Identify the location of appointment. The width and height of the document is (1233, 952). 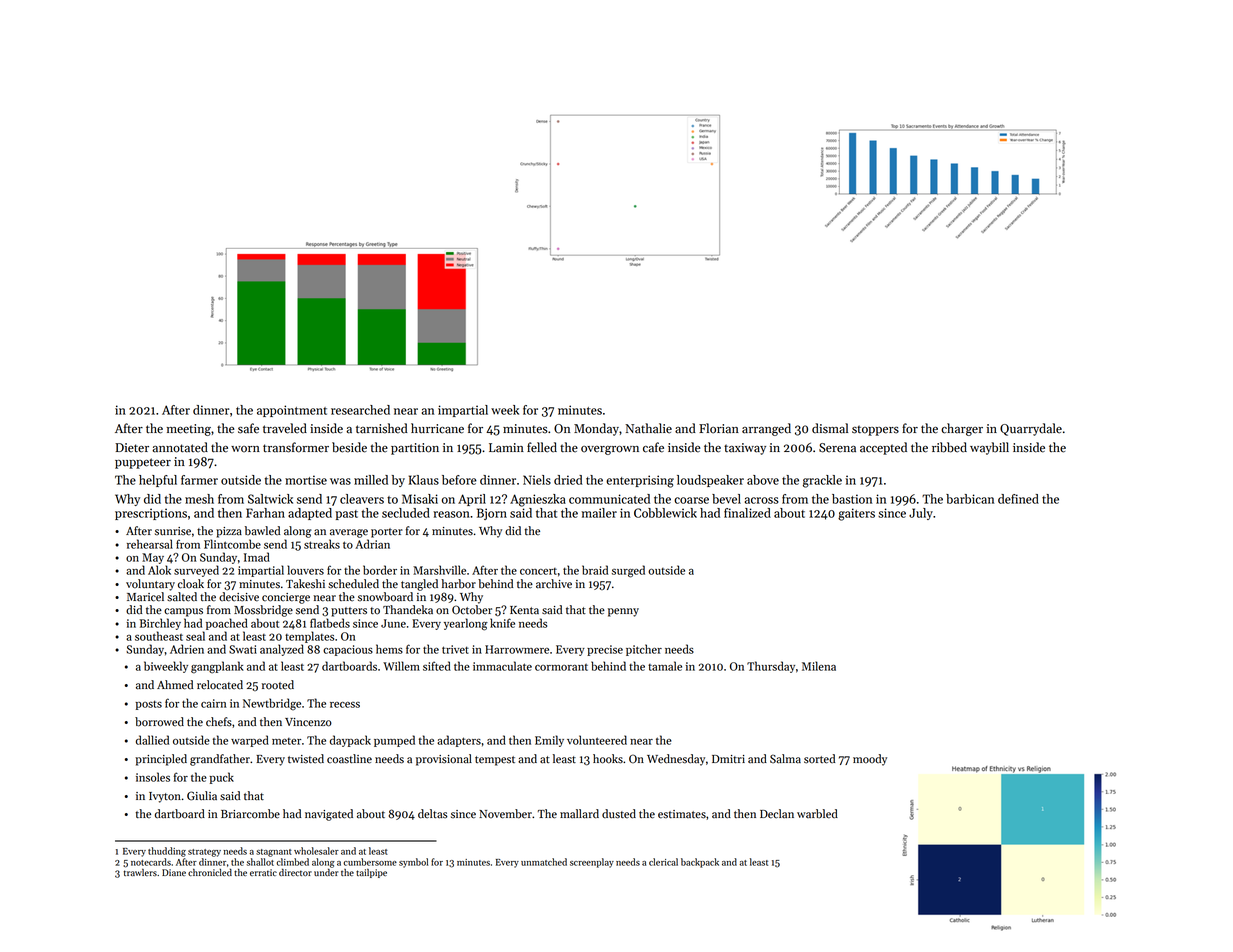
(292, 411).
